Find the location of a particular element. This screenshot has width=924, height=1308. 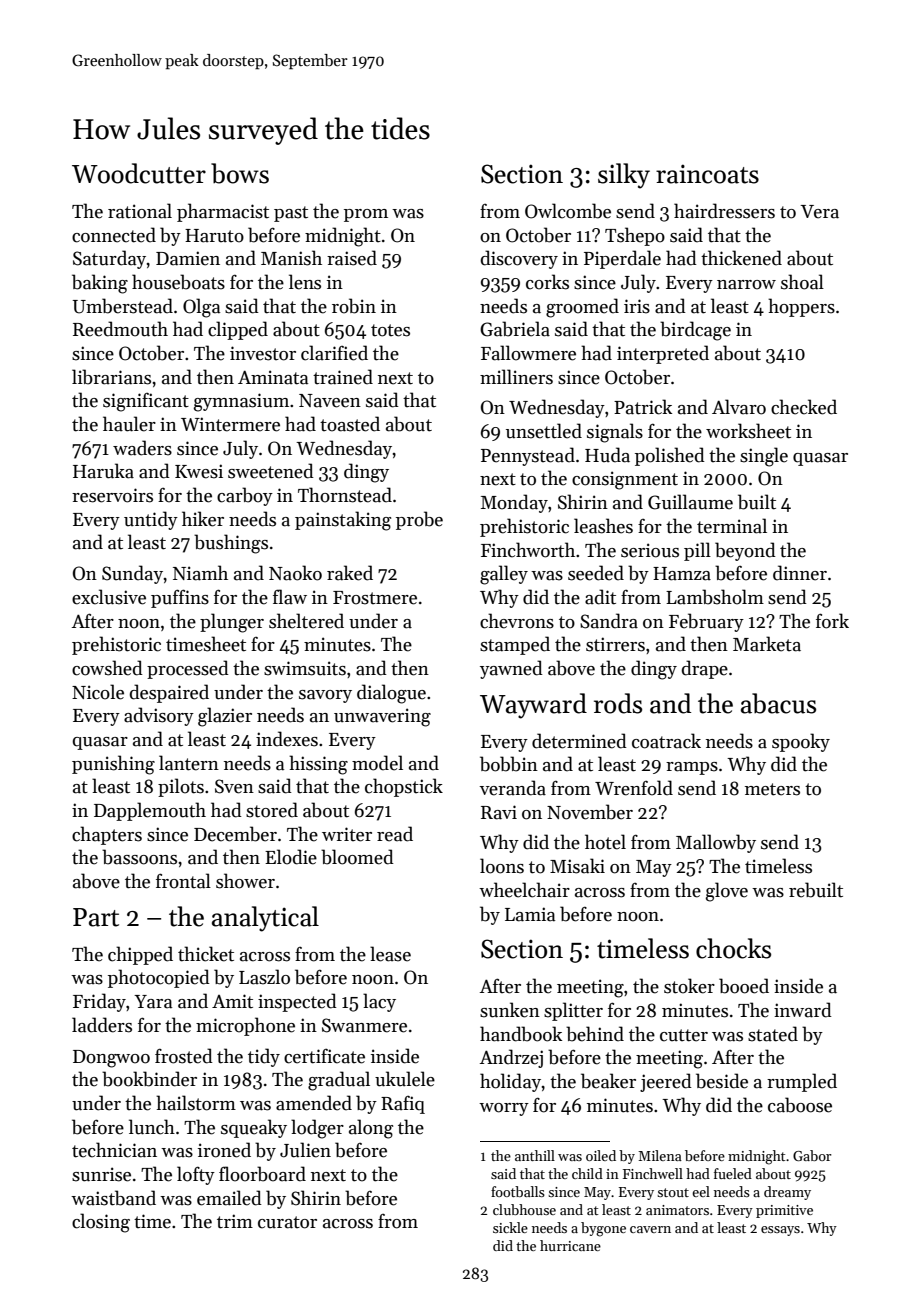

hurricane is located at coordinates (570, 1245).
